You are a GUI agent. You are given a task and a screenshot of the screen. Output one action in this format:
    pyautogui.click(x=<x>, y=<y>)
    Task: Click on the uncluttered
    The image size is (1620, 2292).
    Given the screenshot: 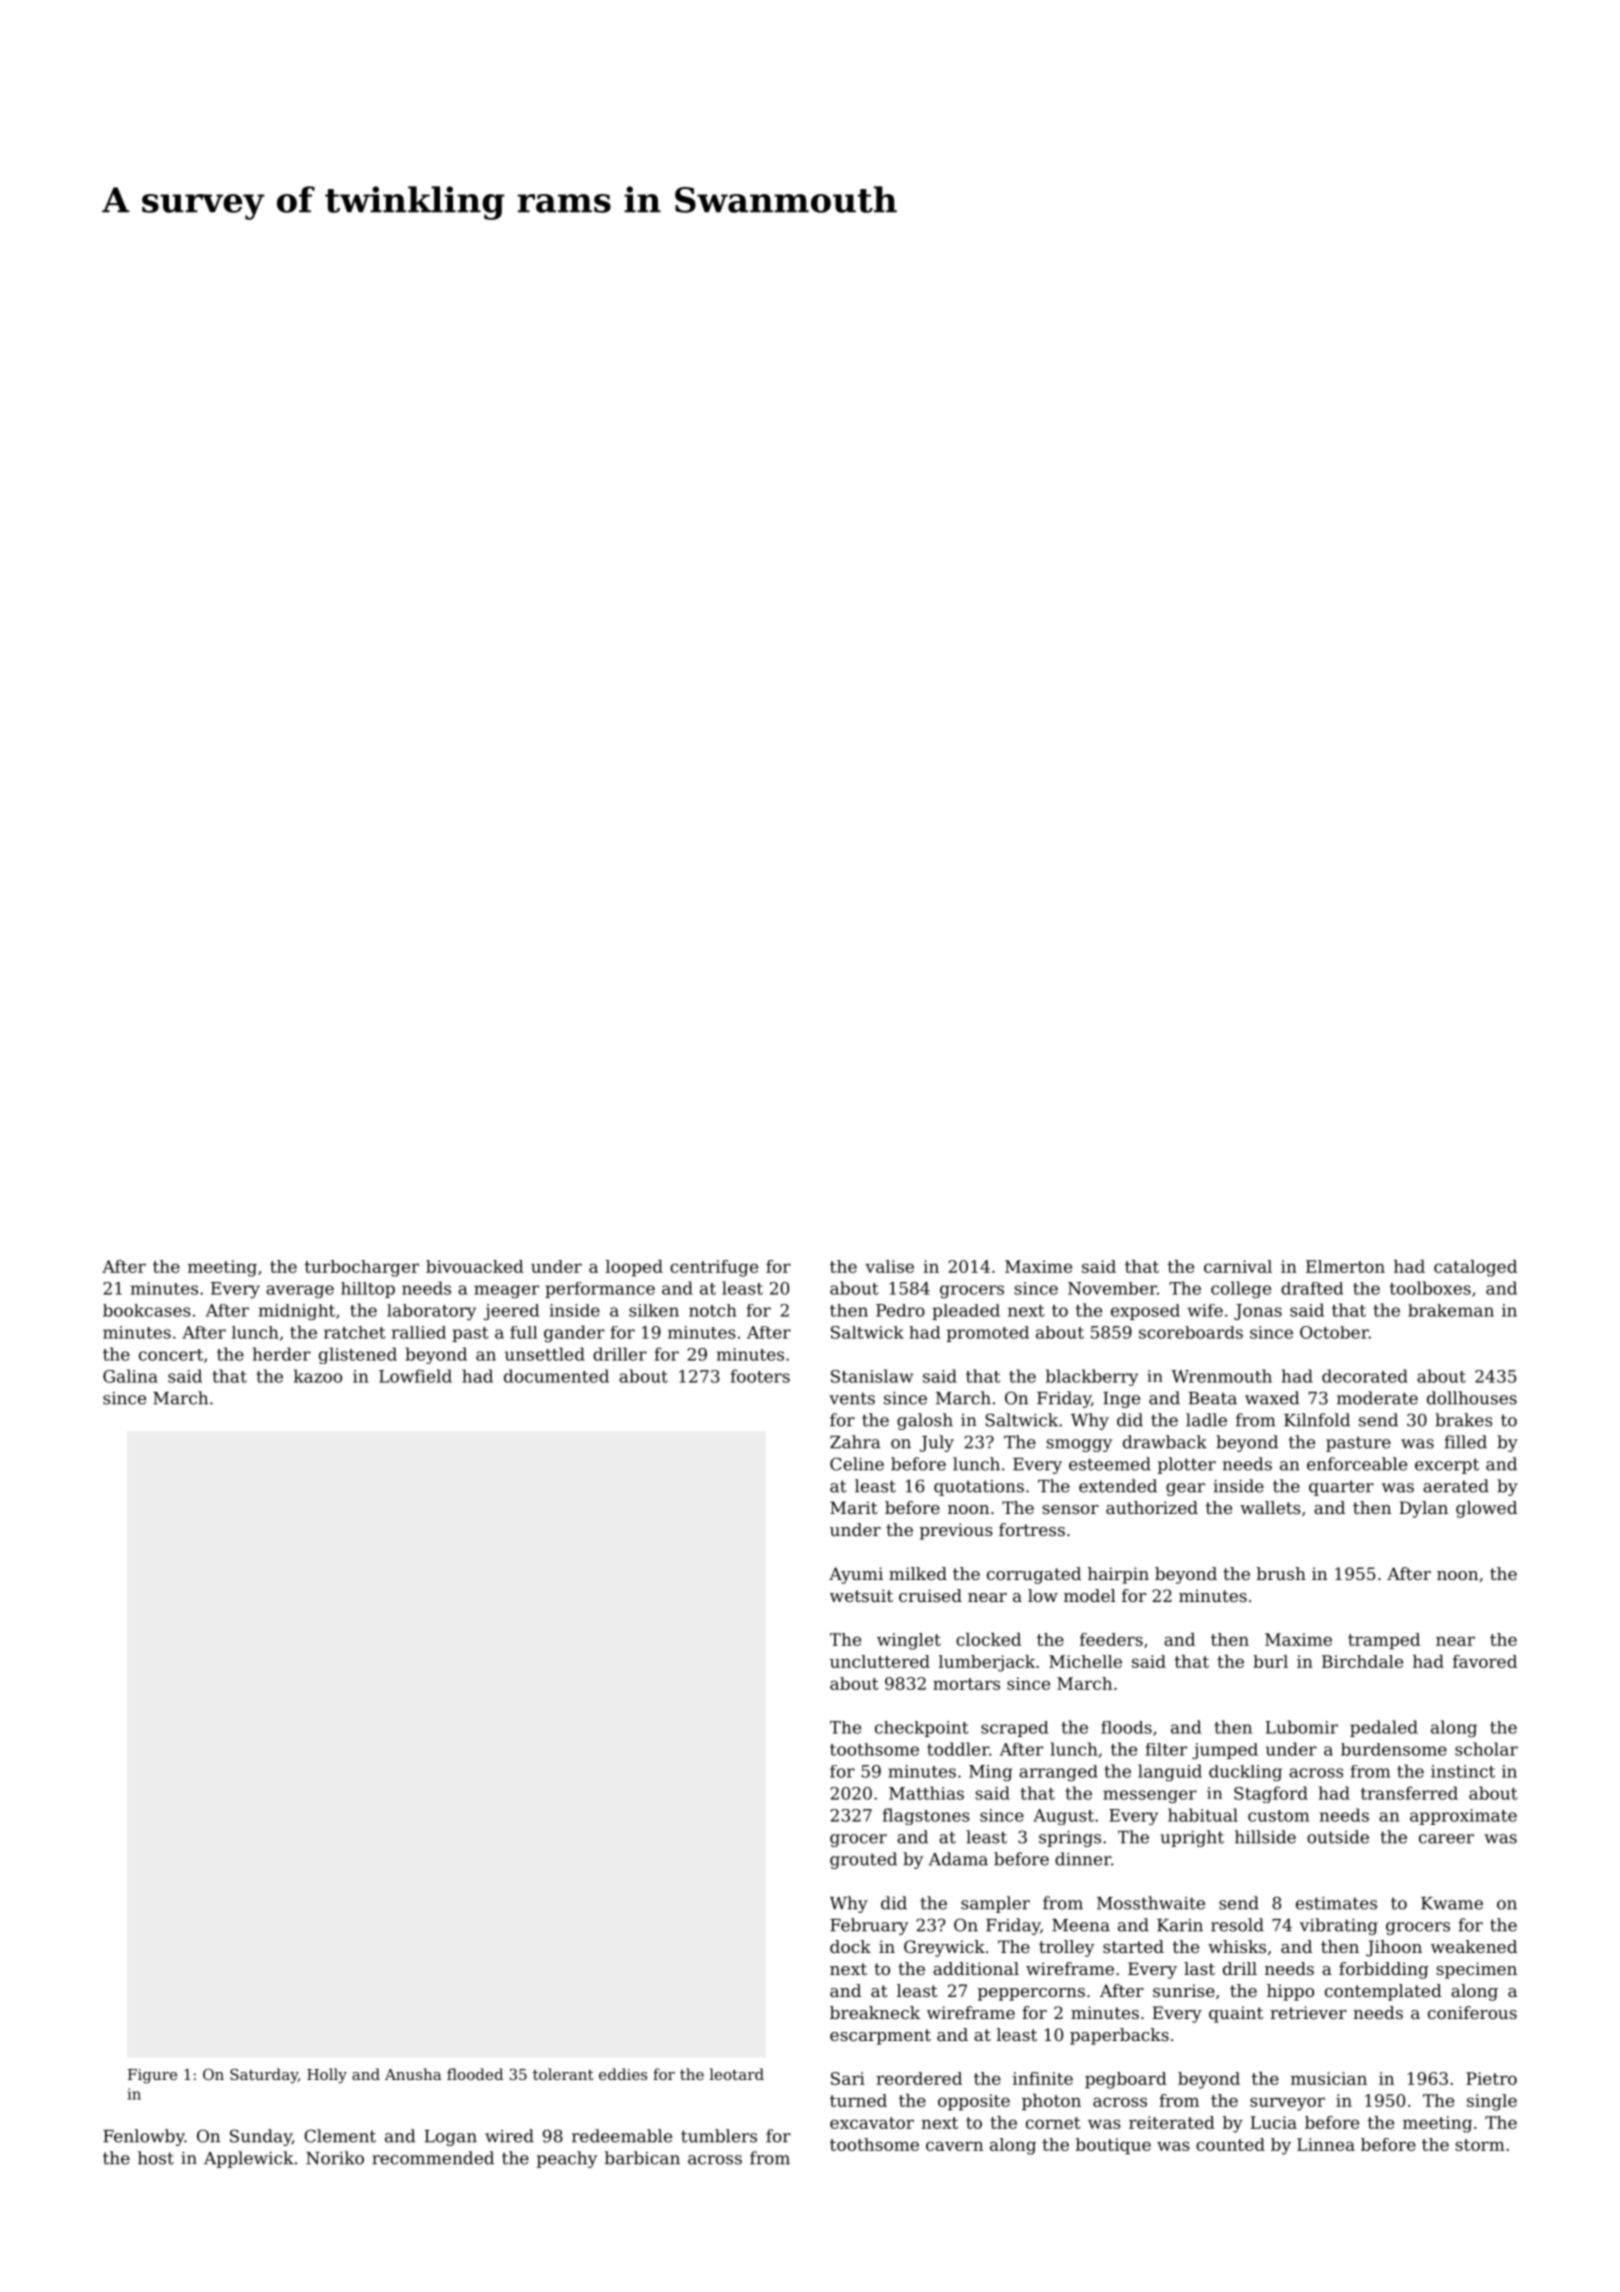 What is the action you would take?
    pyautogui.click(x=880, y=1661)
